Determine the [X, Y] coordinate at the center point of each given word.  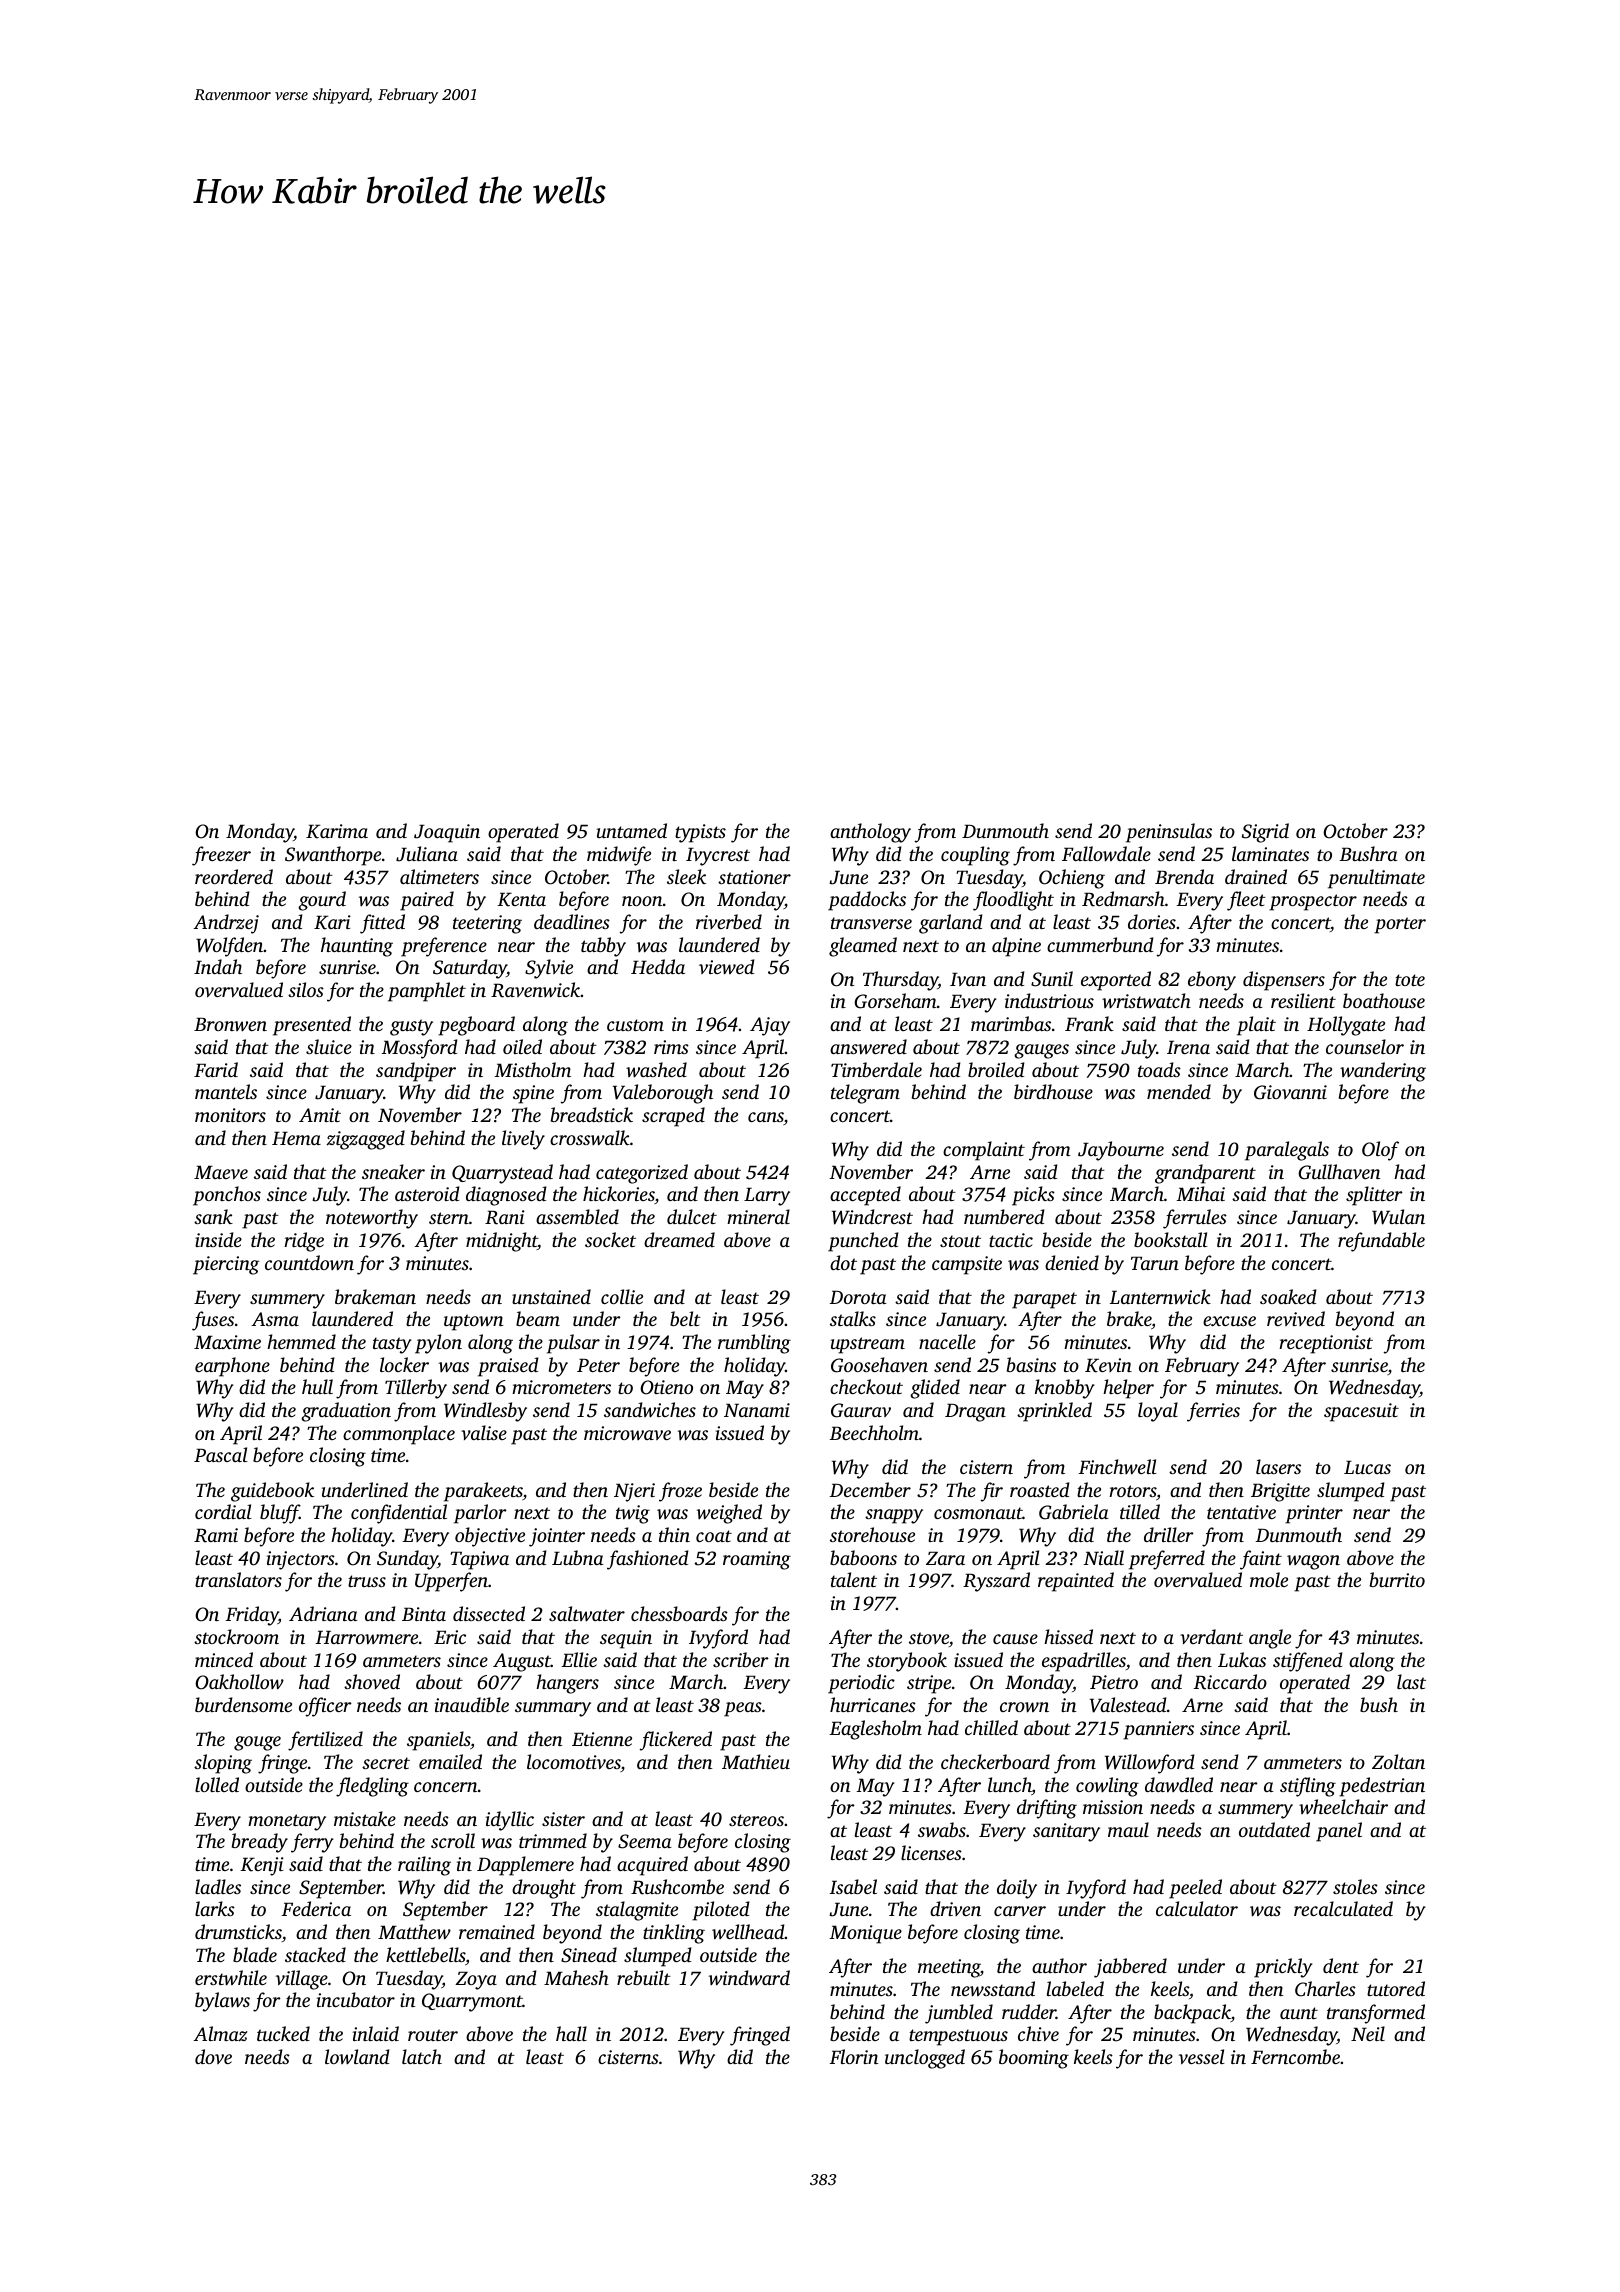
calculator [1197, 1908]
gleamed [863, 947]
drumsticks [238, 1931]
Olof [1380, 1151]
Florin [854, 2056]
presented [312, 1026]
